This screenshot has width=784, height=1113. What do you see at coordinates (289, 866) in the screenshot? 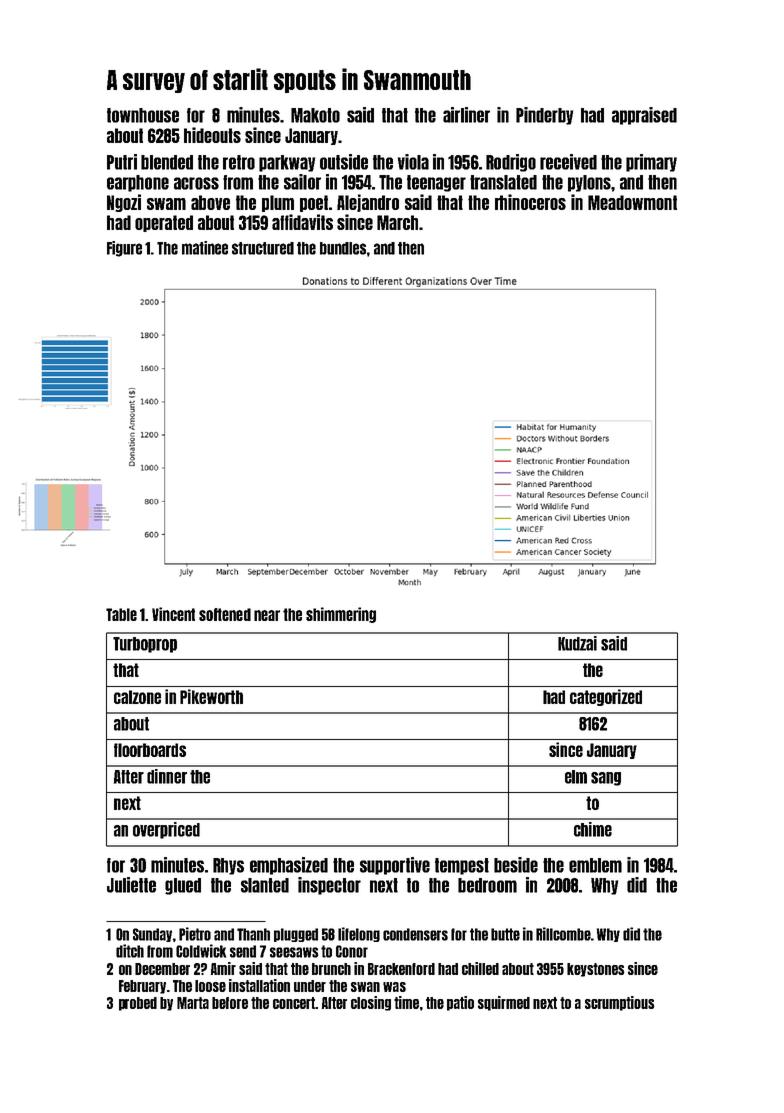
I see `emphasized` at bounding box center [289, 866].
